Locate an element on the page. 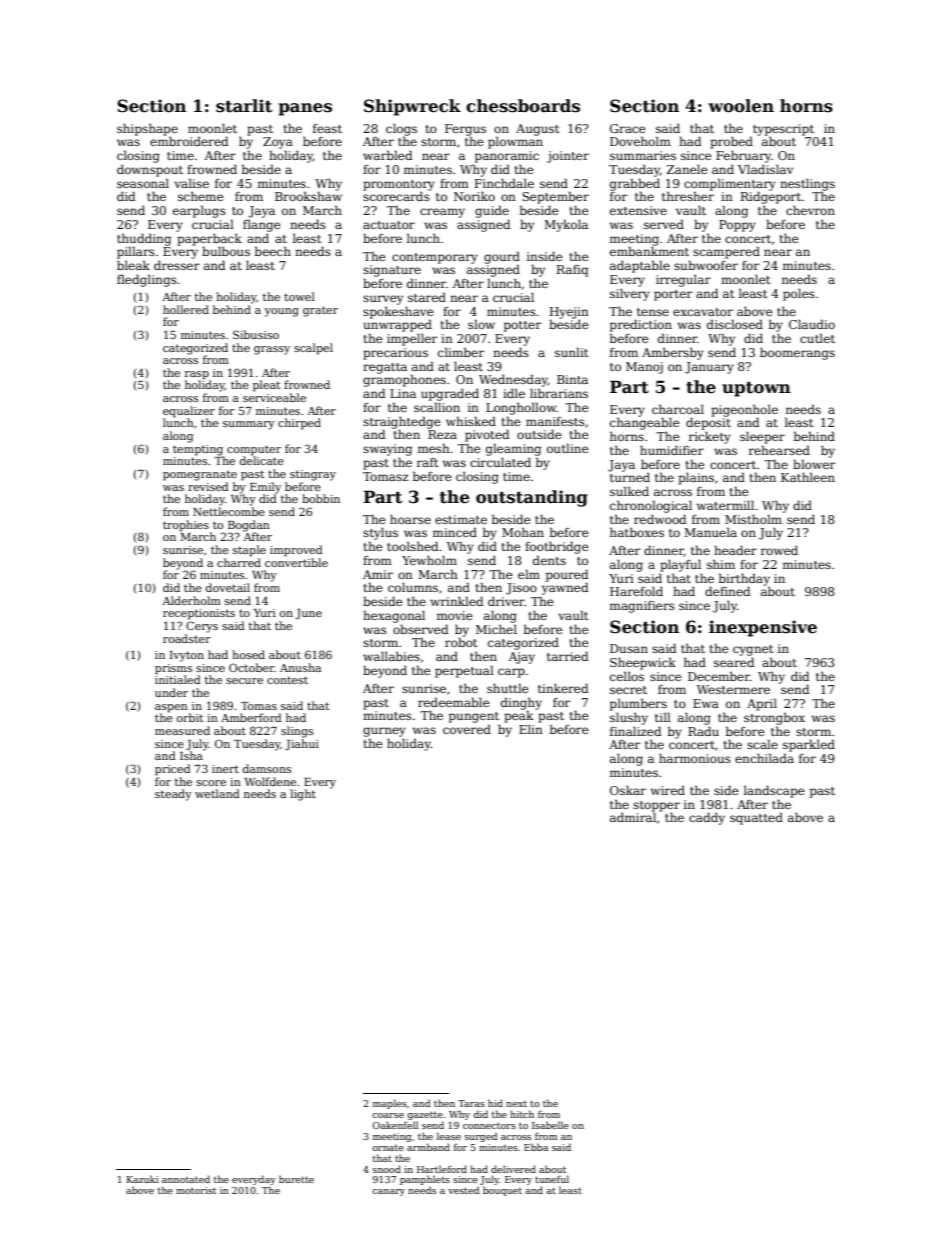 The height and width of the document is (1233, 952). starlit is located at coordinates (244, 106).
